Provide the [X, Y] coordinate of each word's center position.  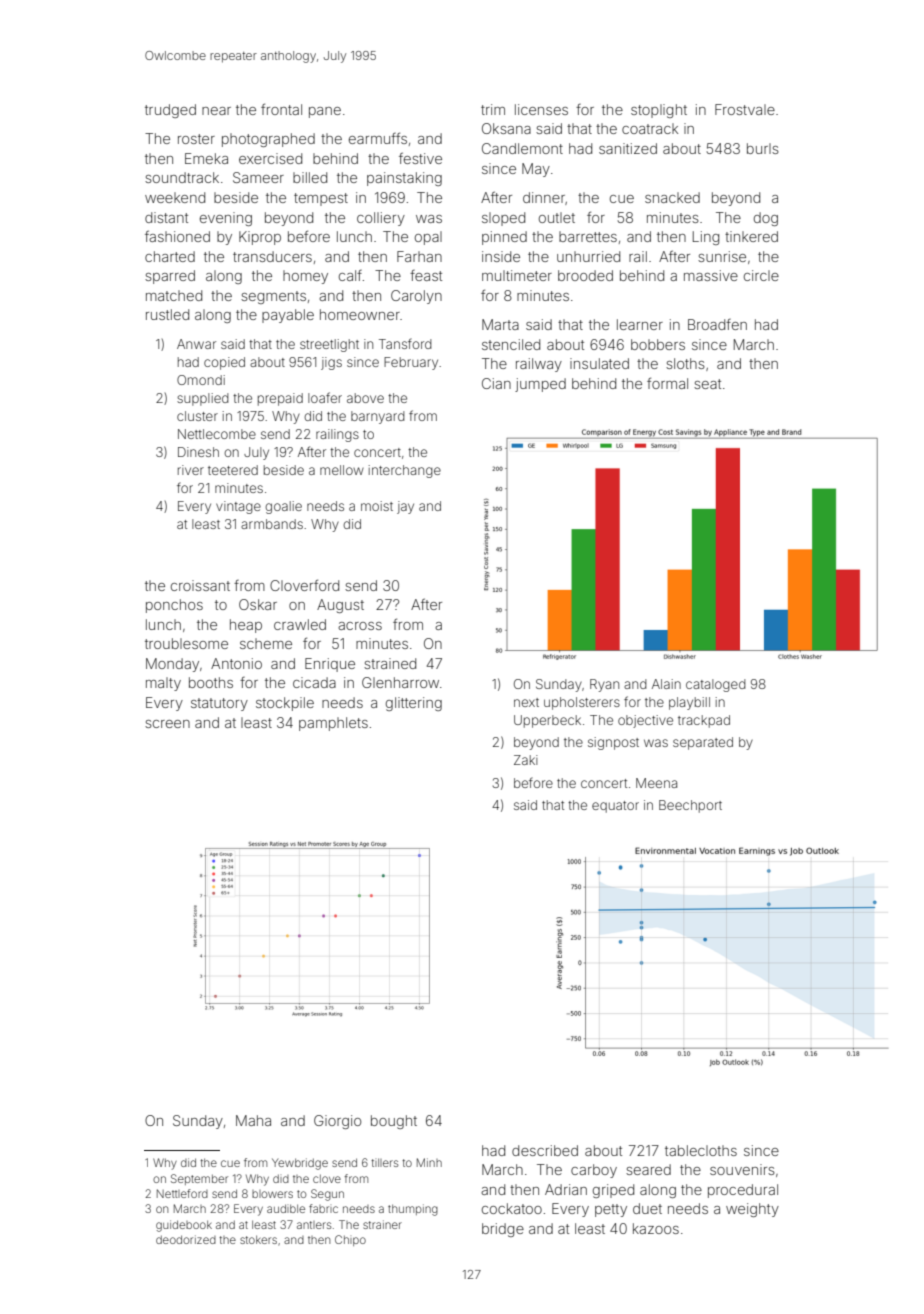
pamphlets [333, 724]
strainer [382, 1224]
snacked [672, 197]
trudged [170, 111]
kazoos [656, 1228]
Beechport [690, 806]
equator [615, 807]
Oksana [506, 128]
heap [246, 626]
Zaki [526, 760]
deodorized [186, 1239]
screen [167, 724]
